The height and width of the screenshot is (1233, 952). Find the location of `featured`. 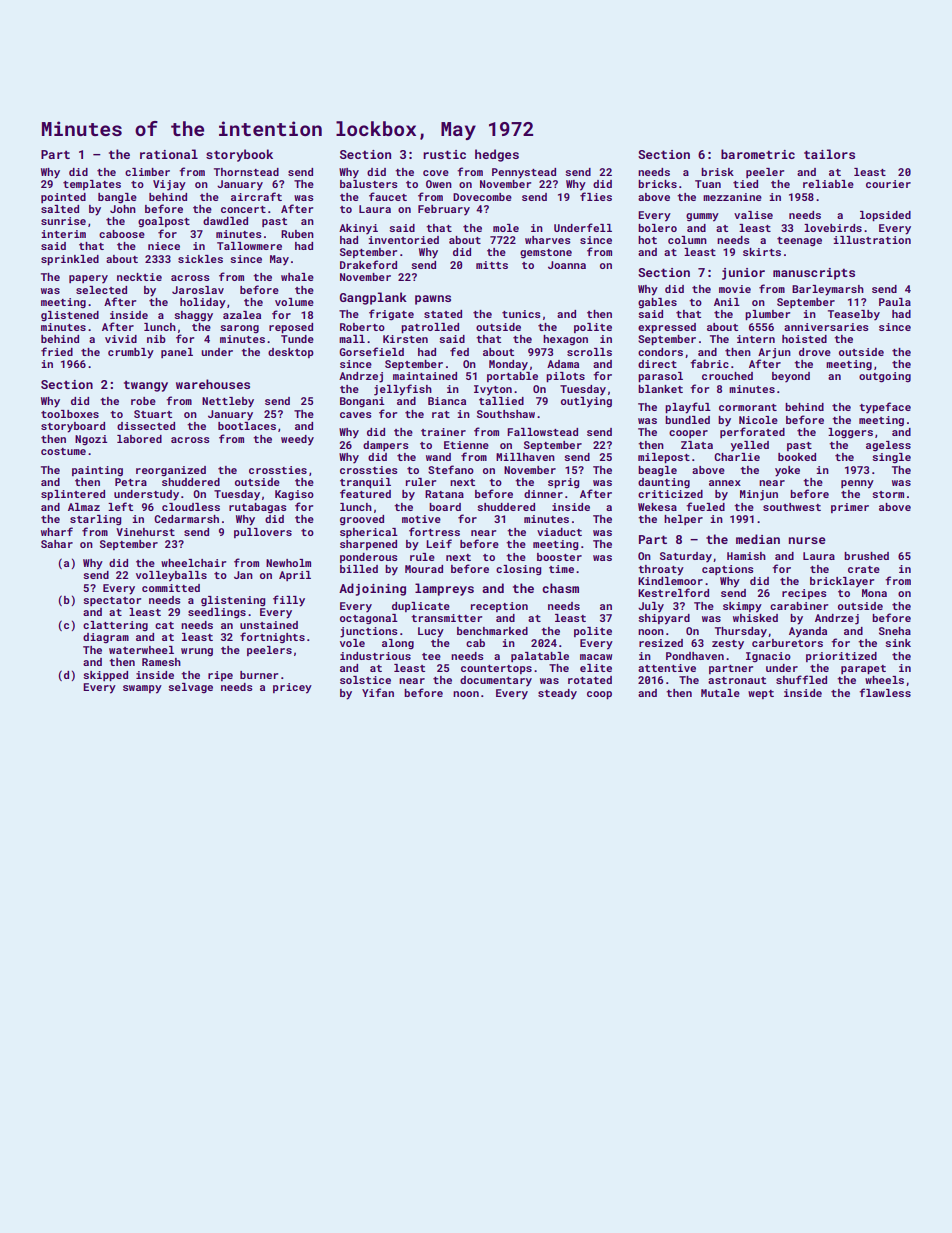

featured is located at coordinates (365, 493).
